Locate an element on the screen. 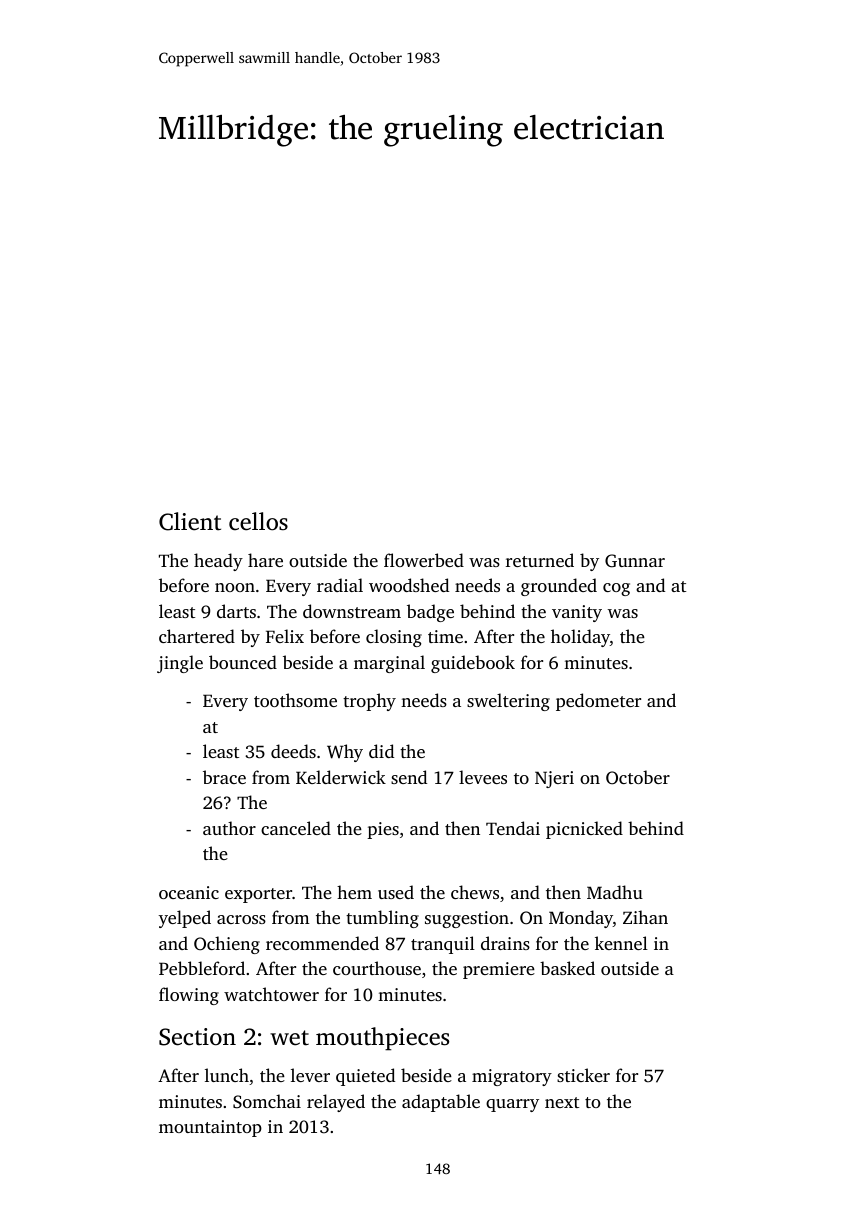  grounded is located at coordinates (559, 587).
